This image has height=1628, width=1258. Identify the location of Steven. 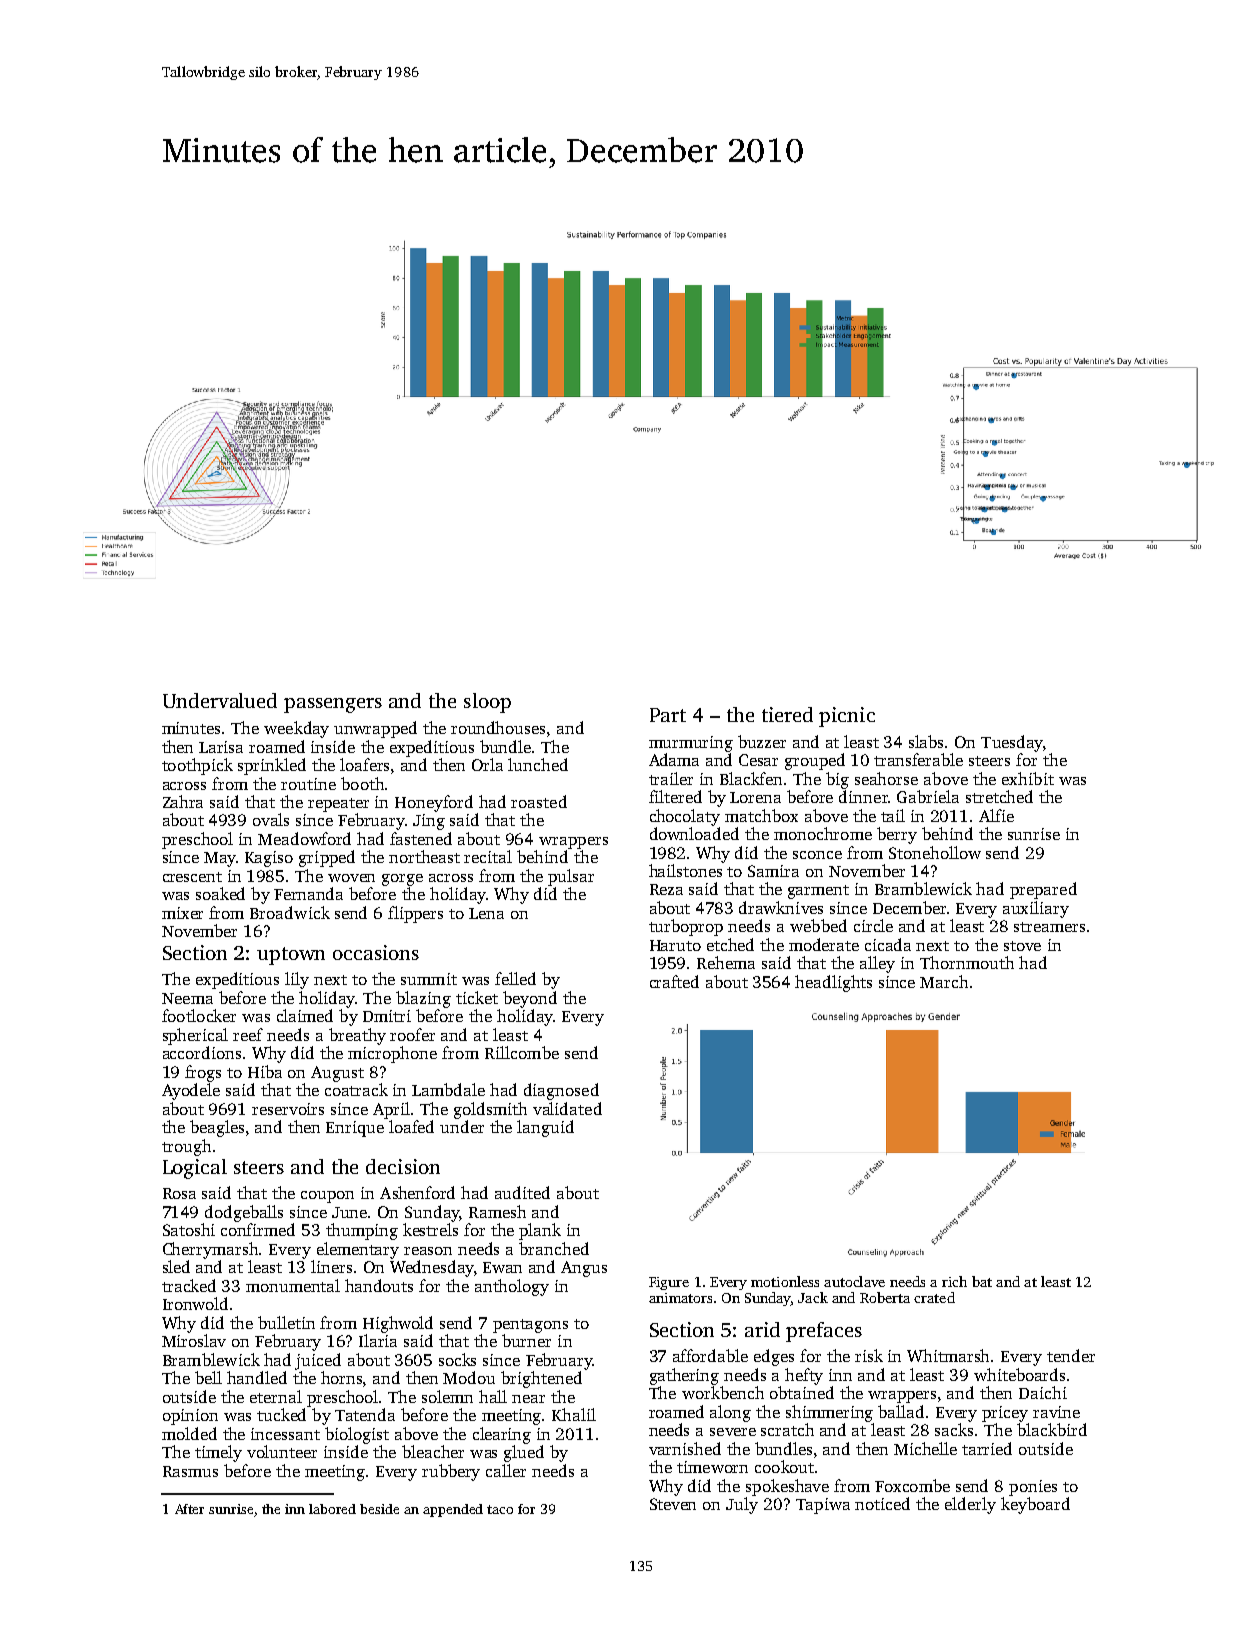
(673, 1504).
